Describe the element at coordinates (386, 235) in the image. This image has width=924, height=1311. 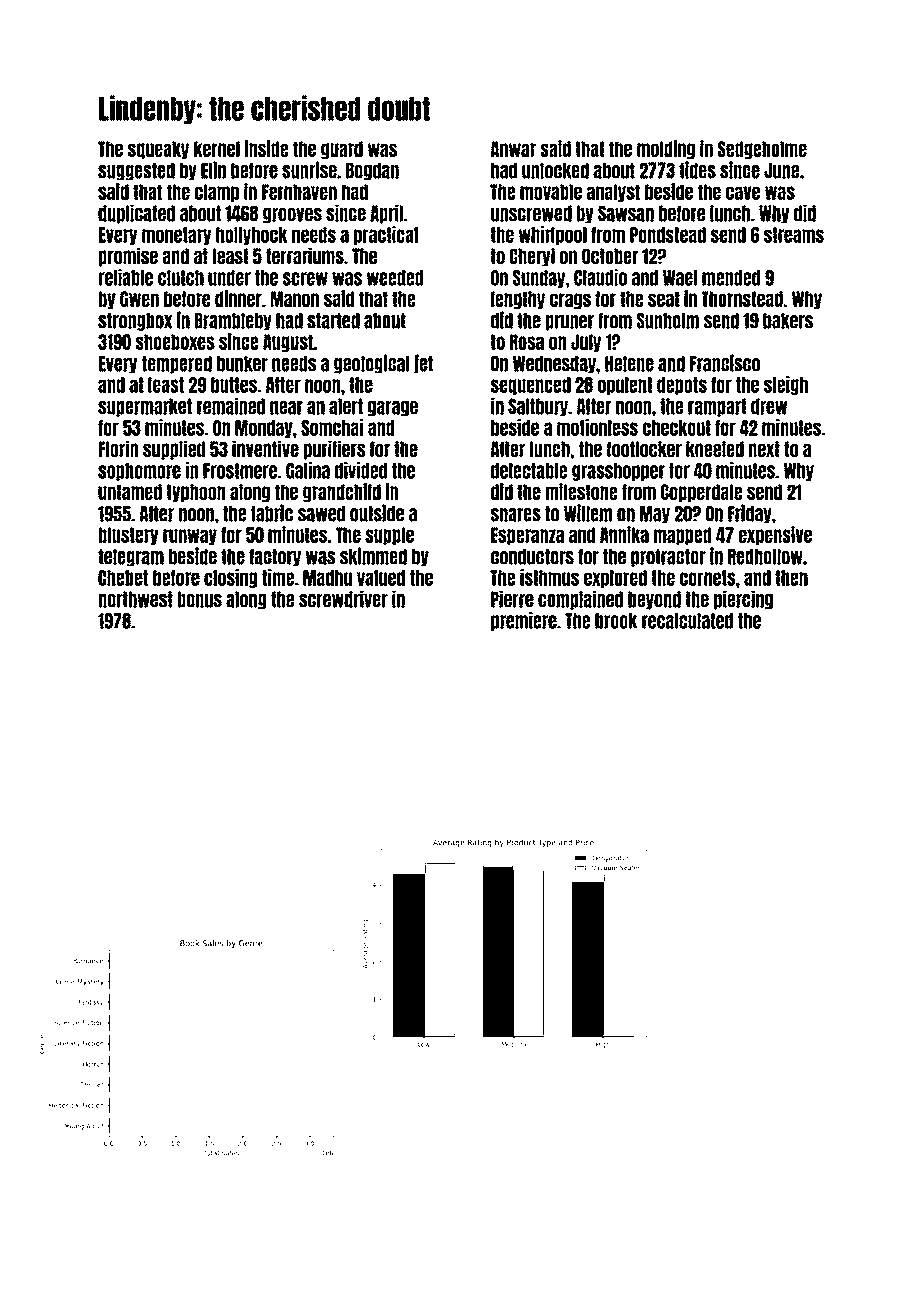
I see `practical` at that location.
